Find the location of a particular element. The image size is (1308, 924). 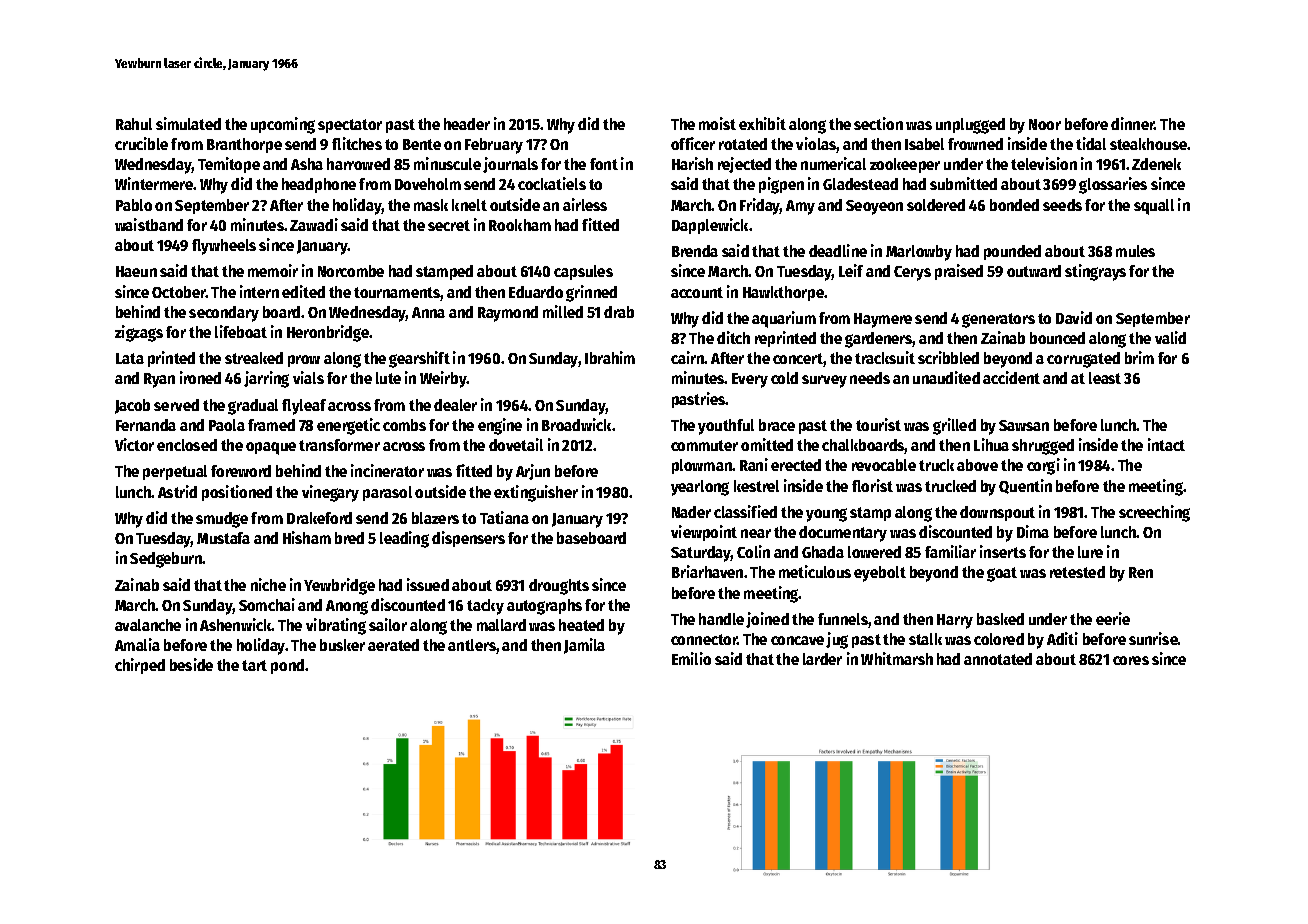

smudge is located at coordinates (222, 520).
